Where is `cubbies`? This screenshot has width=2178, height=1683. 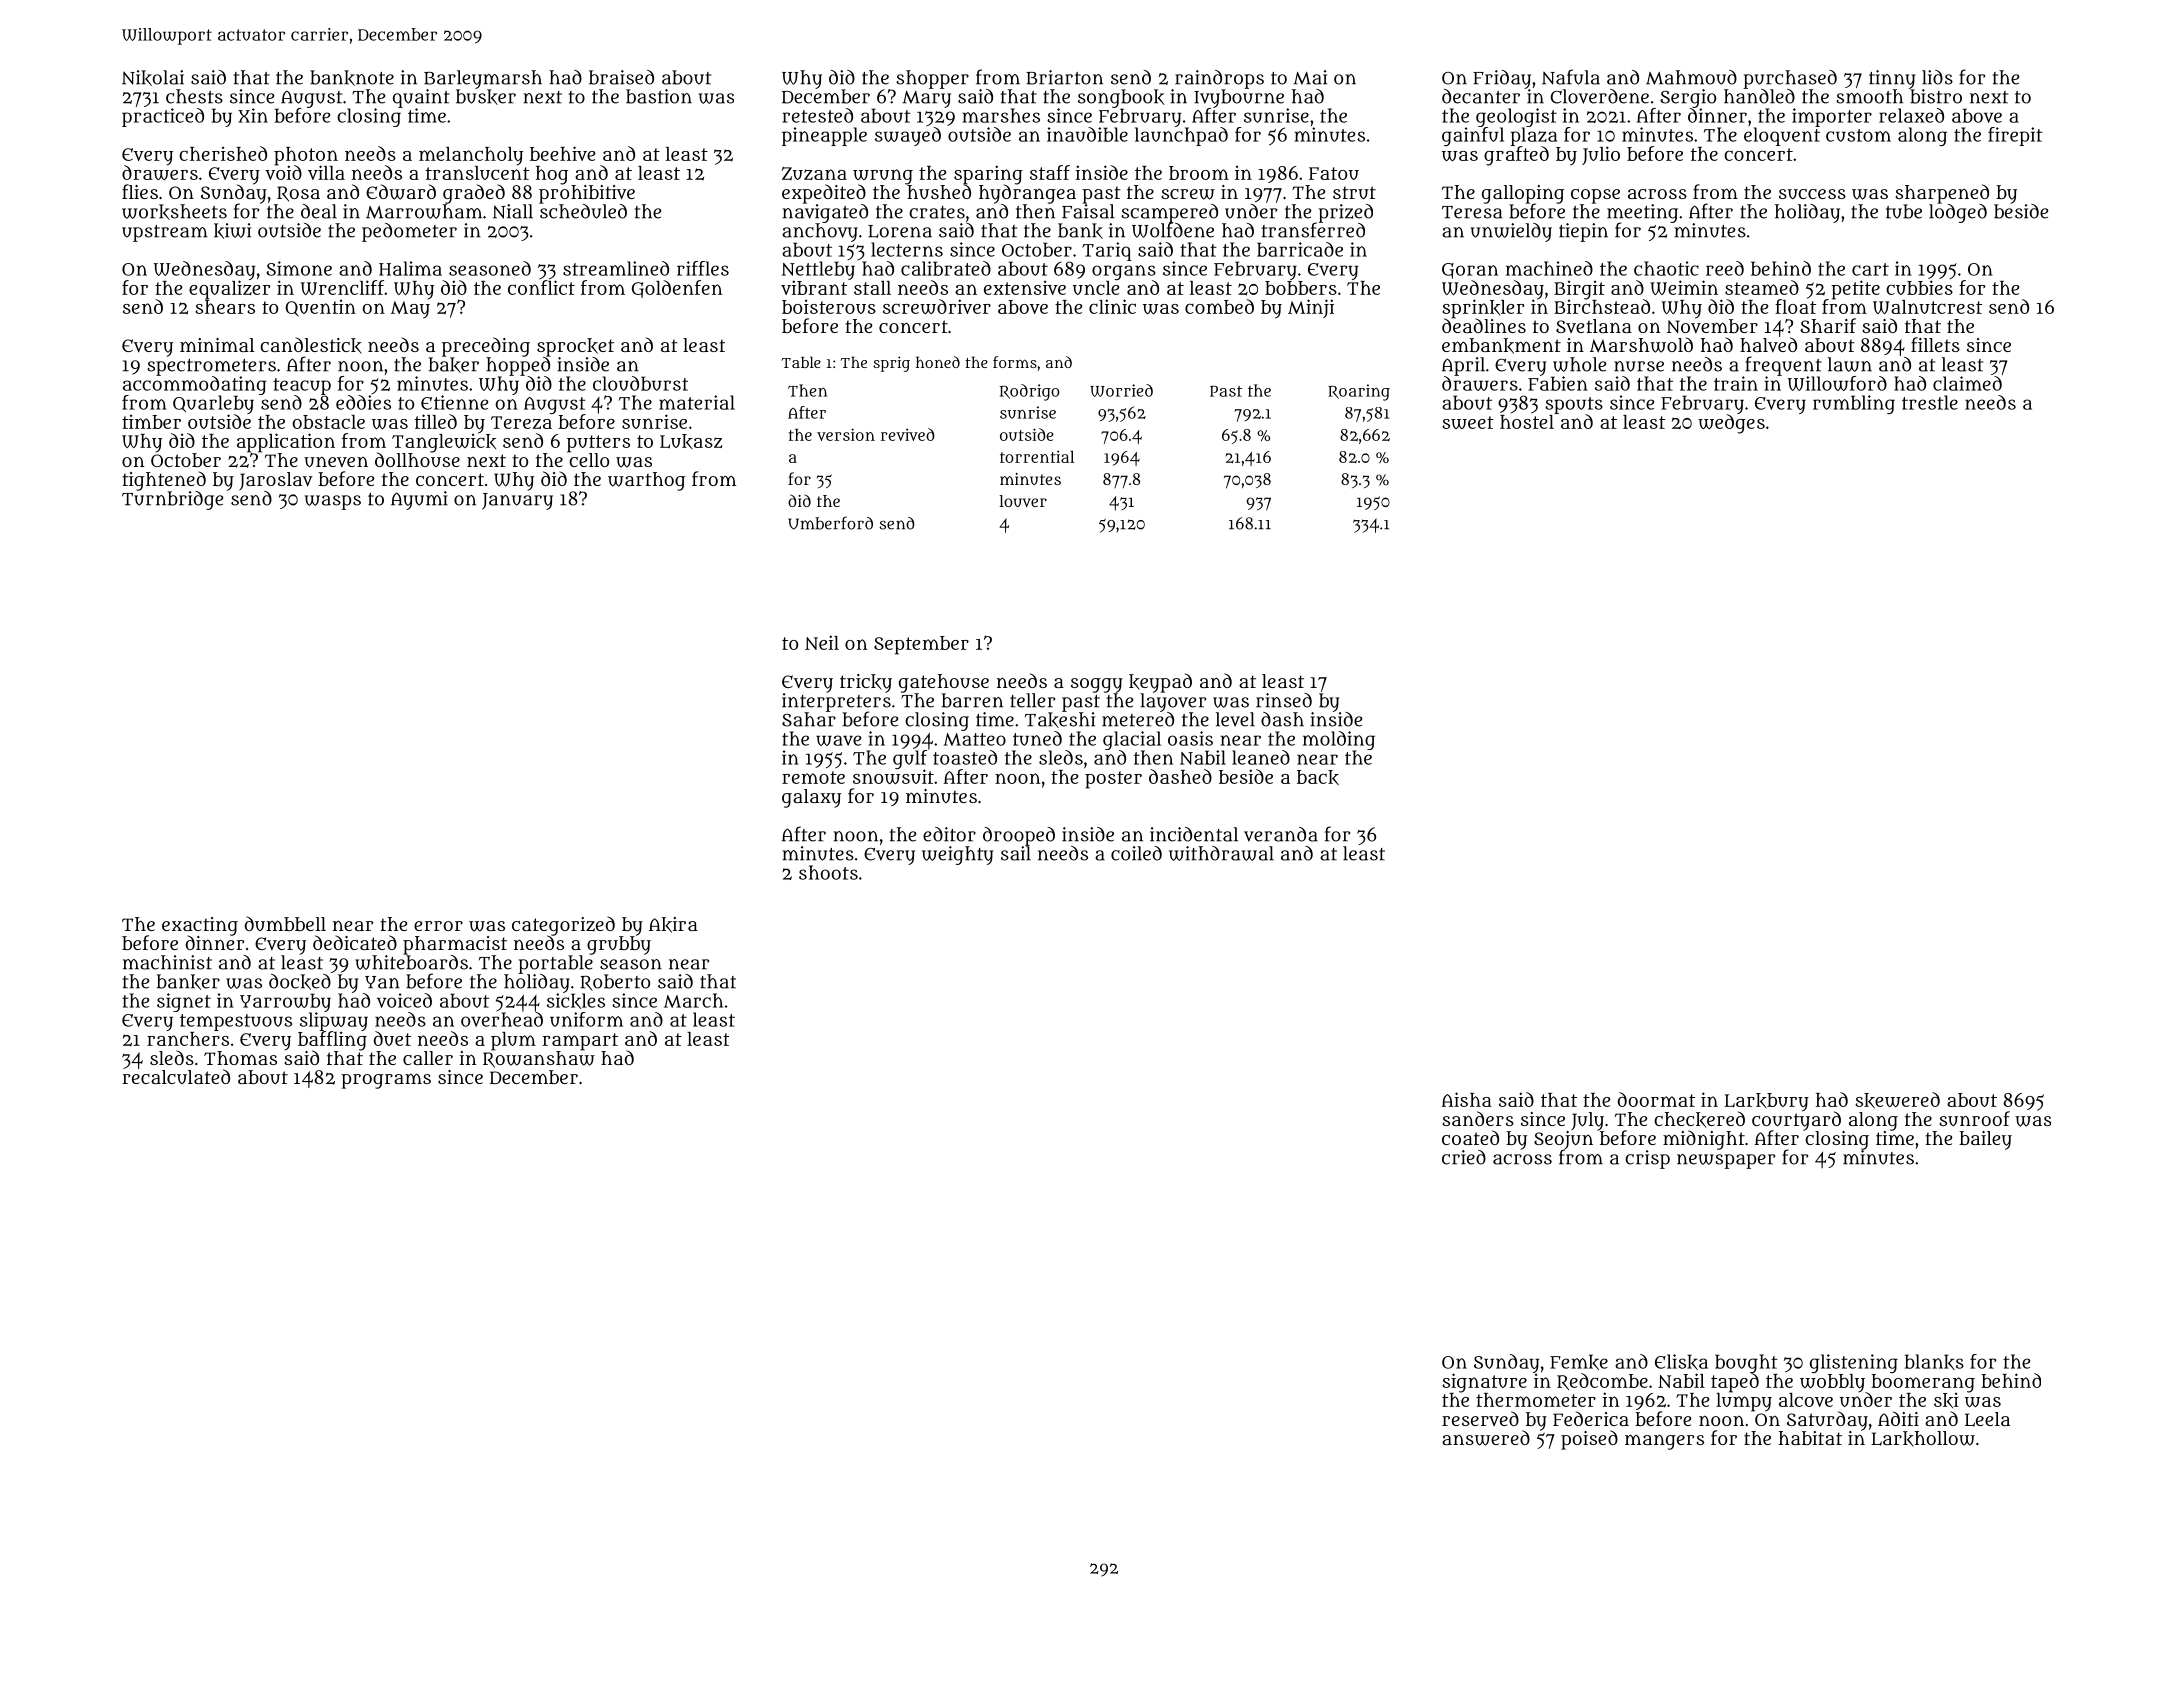
cubbies is located at coordinates (1919, 287).
